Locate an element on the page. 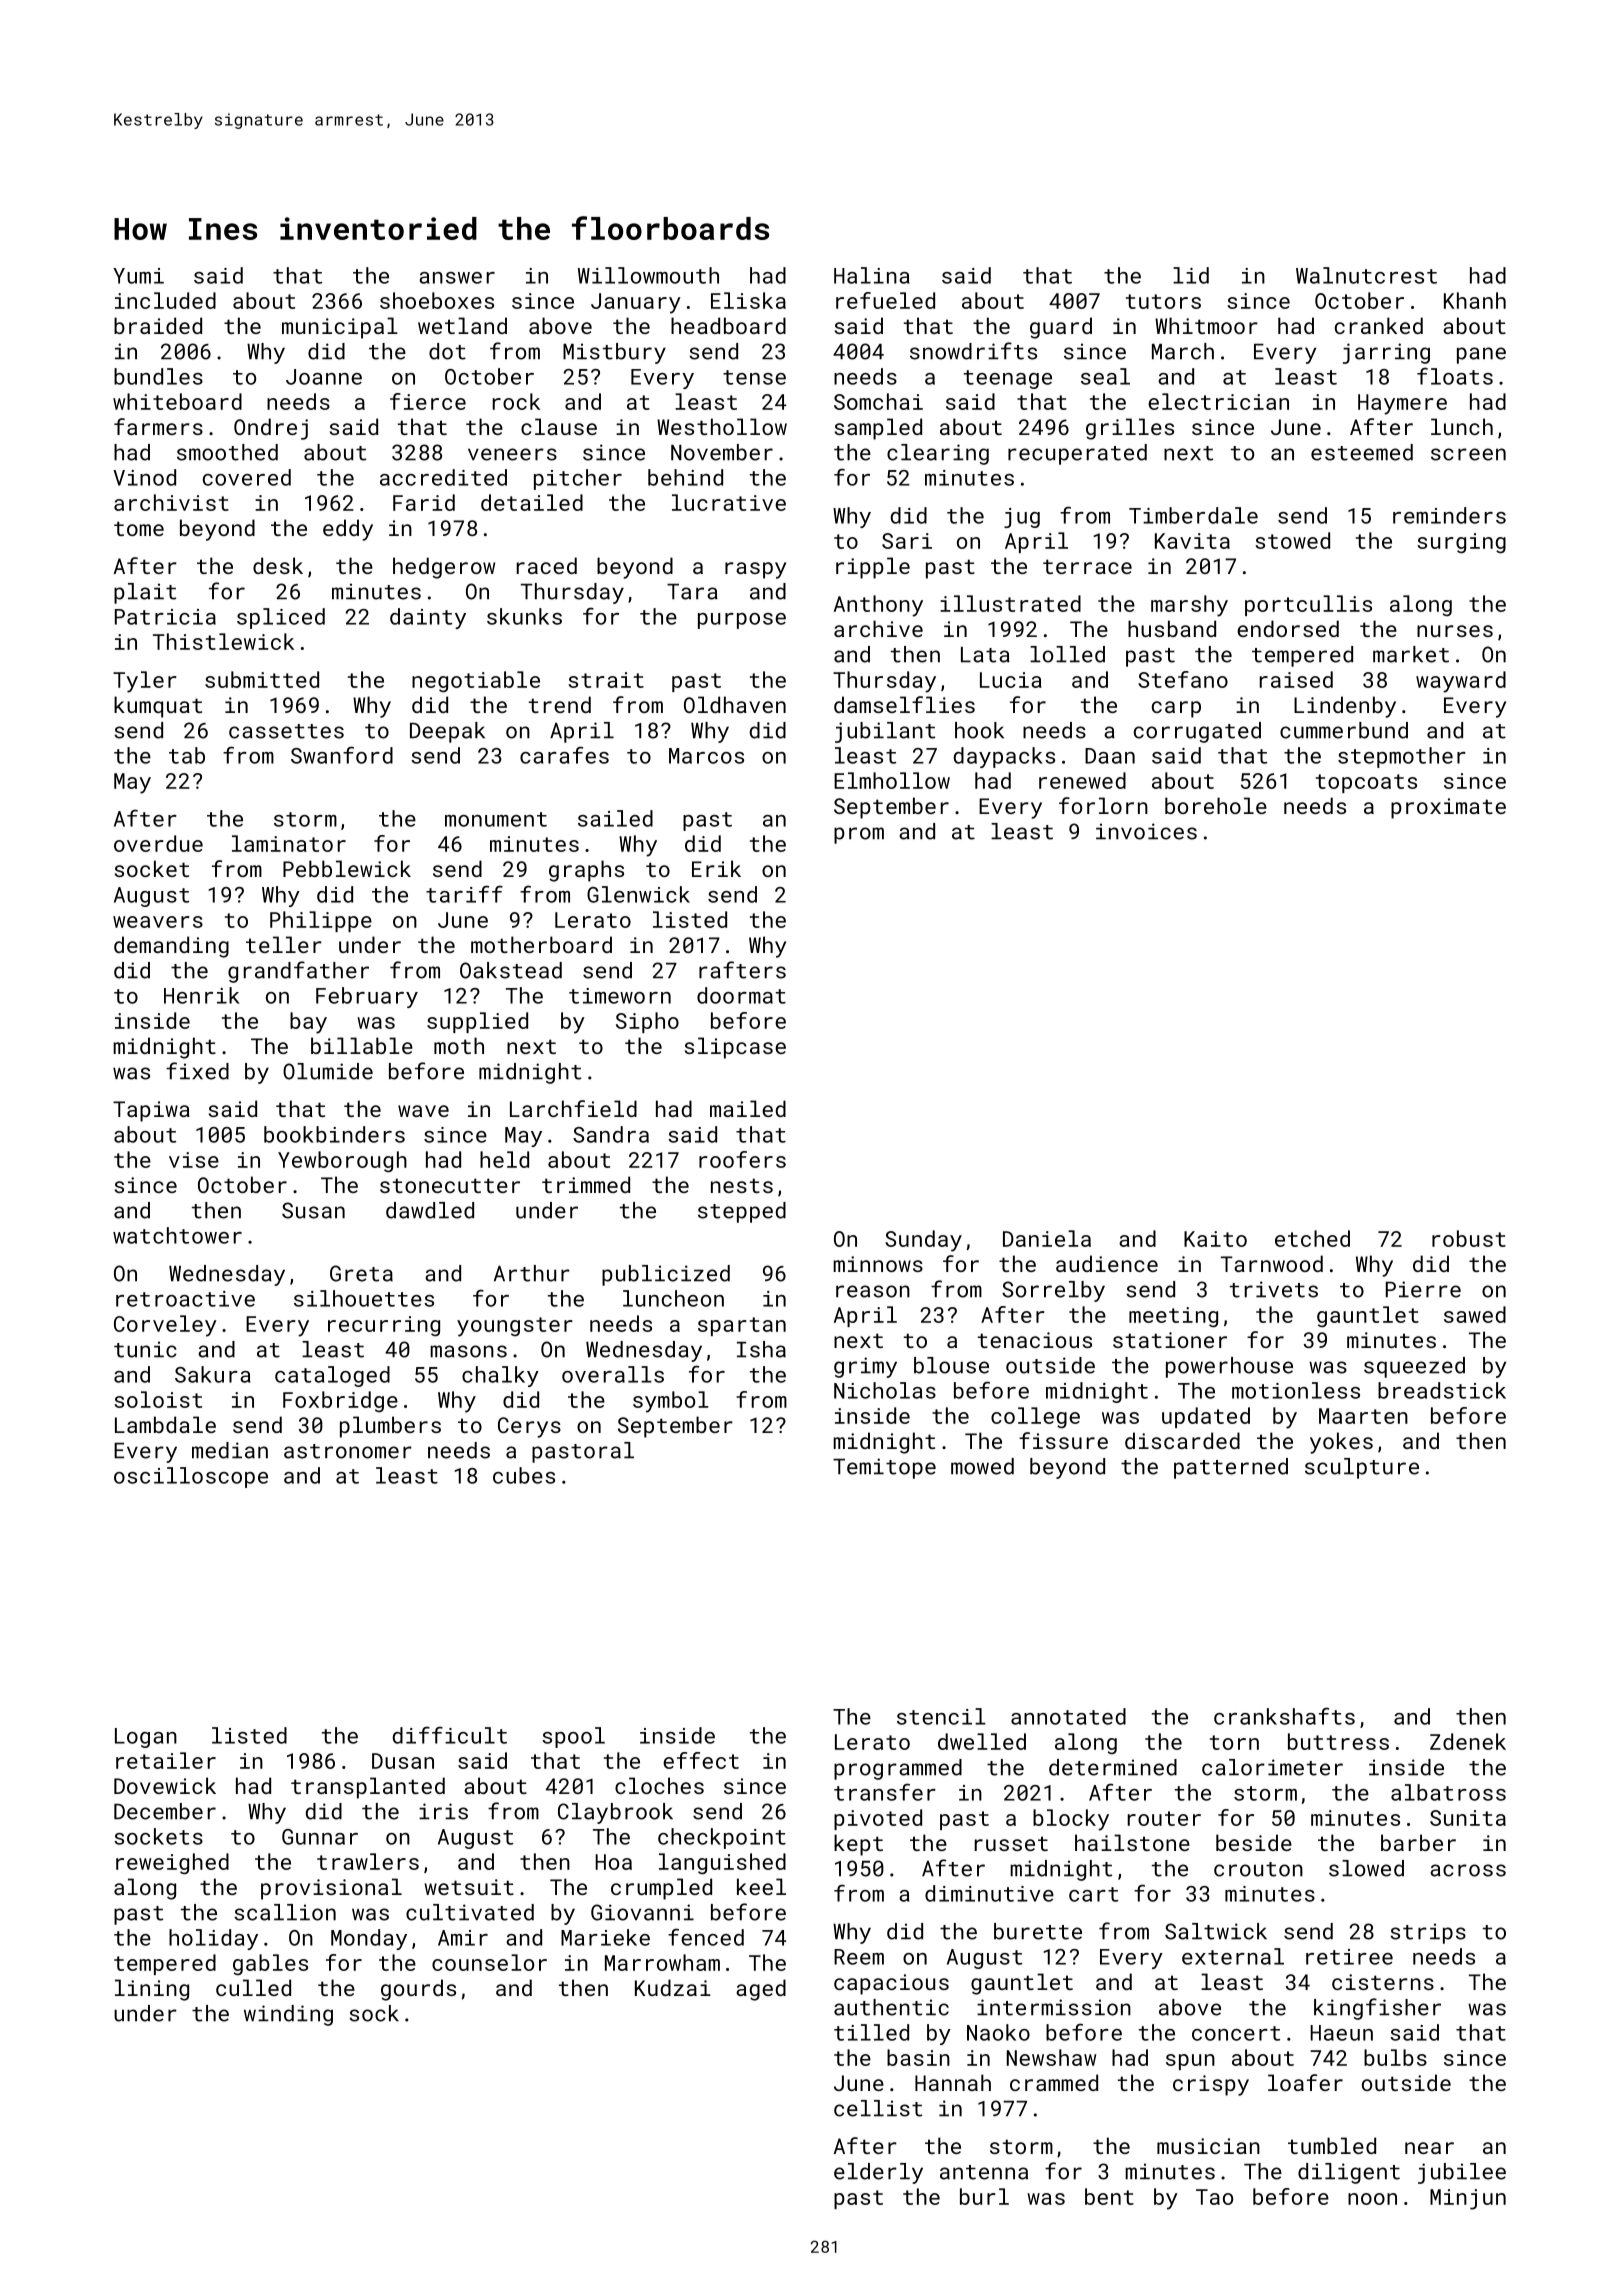 The height and width of the image is (2292, 1620). winding is located at coordinates (288, 2015).
